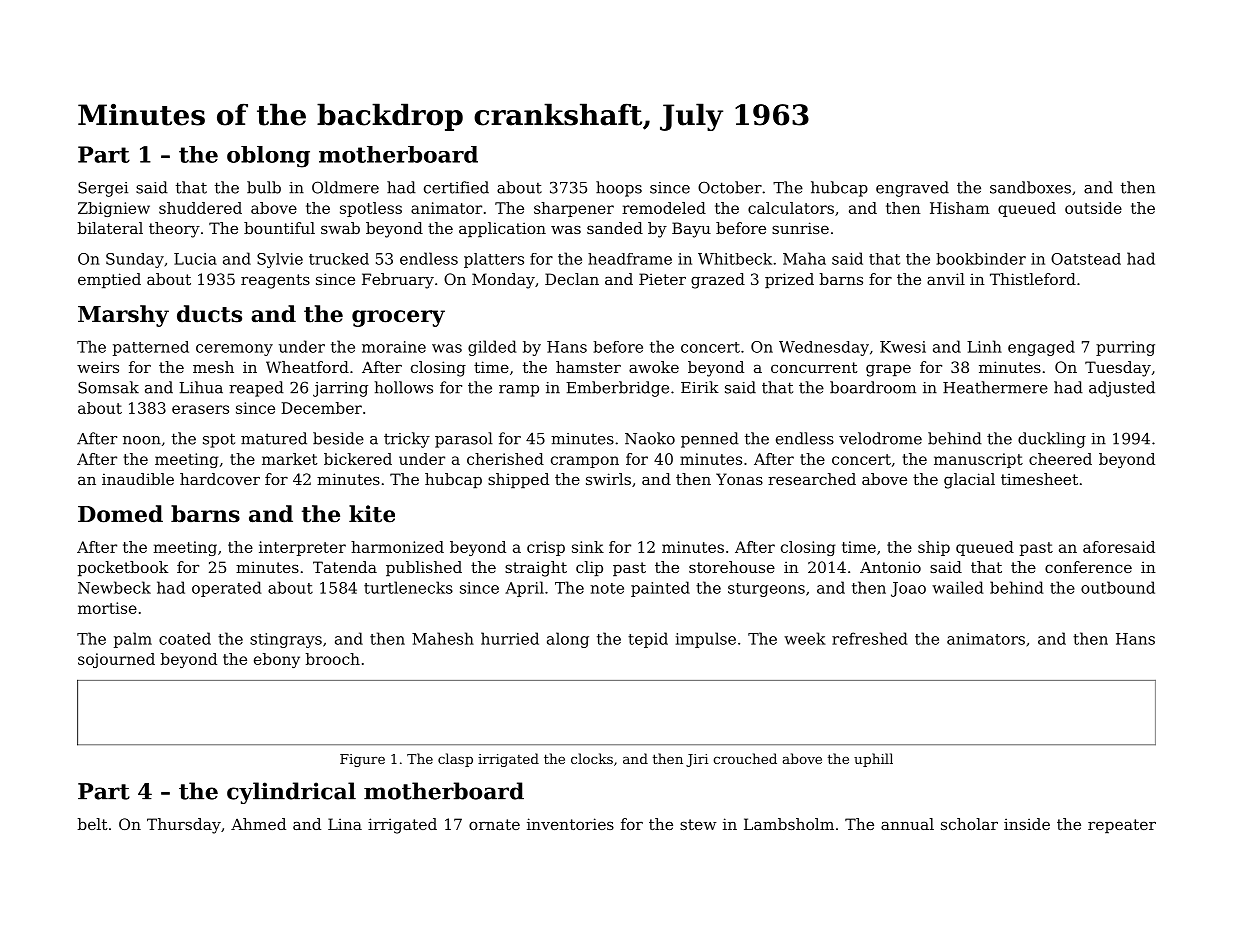  What do you see at coordinates (103, 189) in the image?
I see `Sergei` at bounding box center [103, 189].
